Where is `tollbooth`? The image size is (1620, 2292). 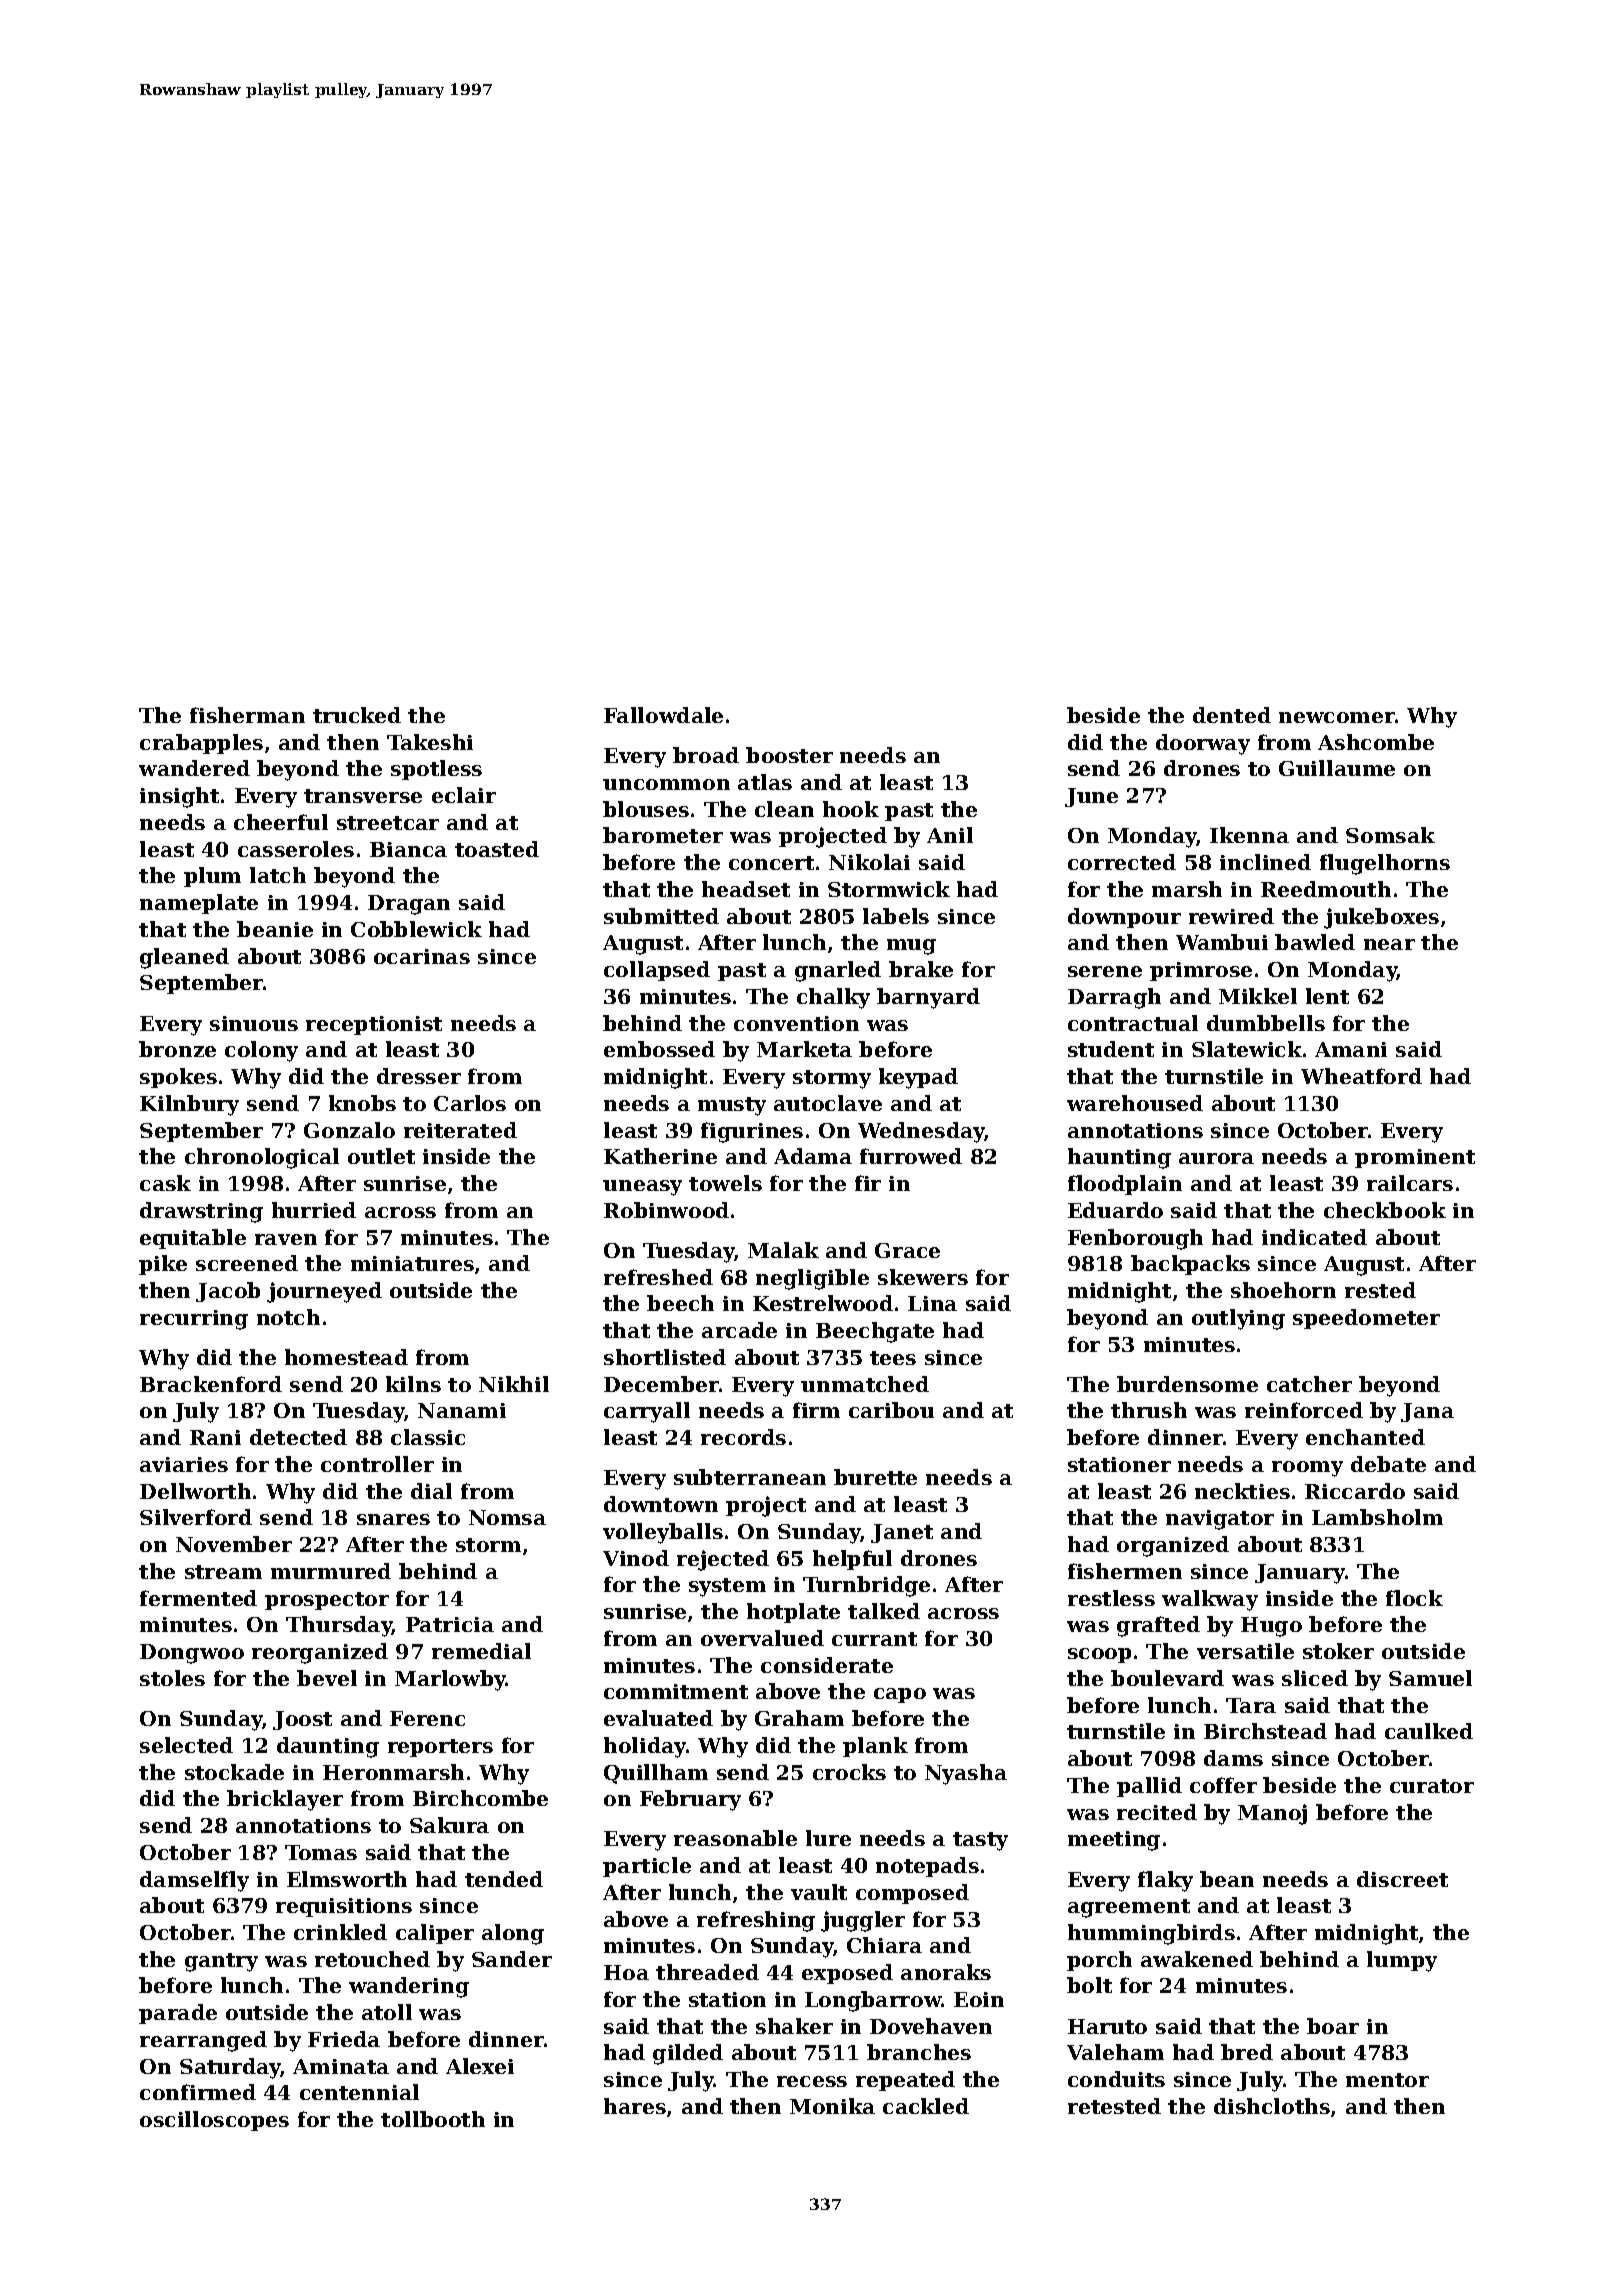 tollbooth is located at coordinates (433, 2119).
